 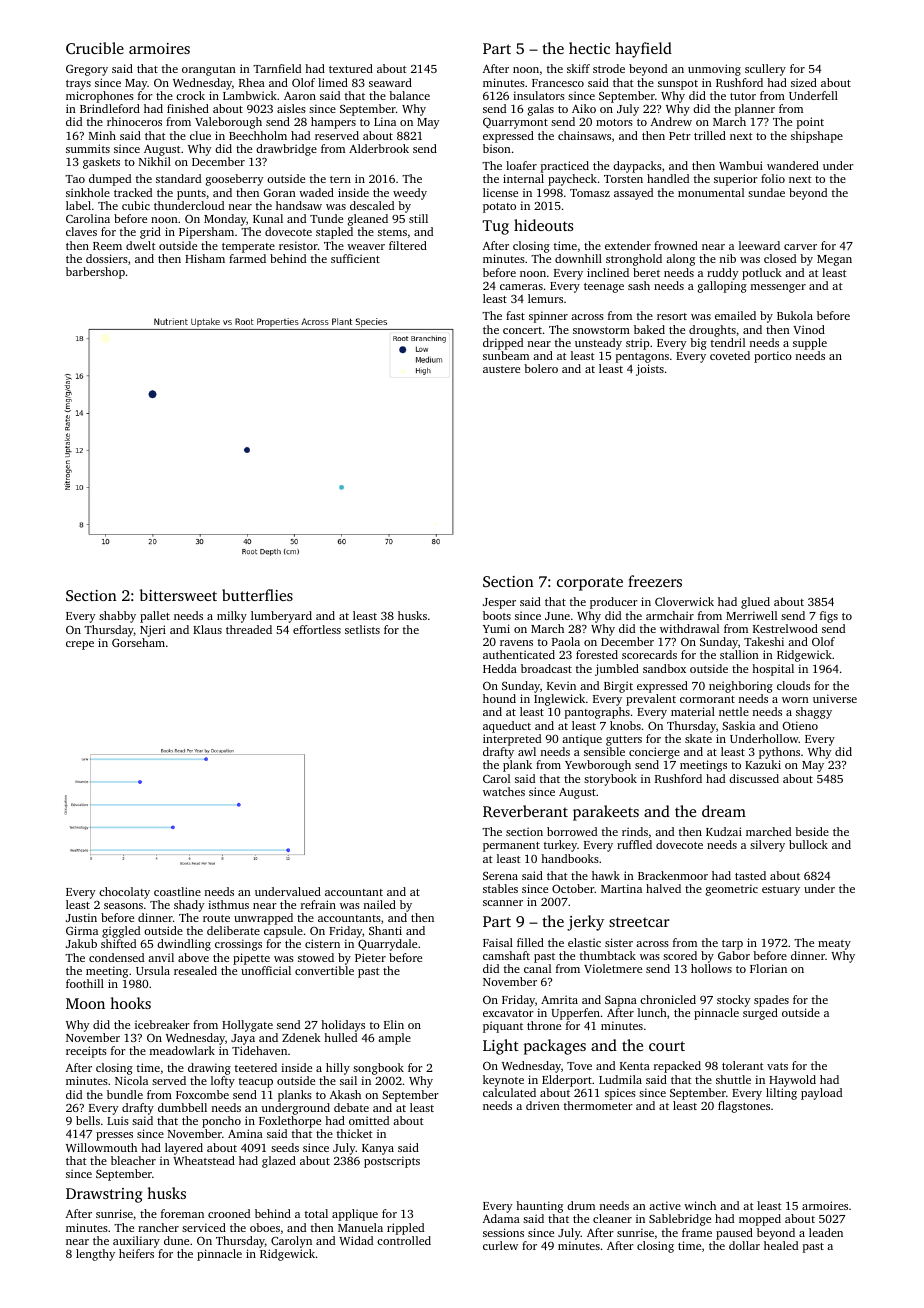 I want to click on leaden, so click(x=826, y=1232).
